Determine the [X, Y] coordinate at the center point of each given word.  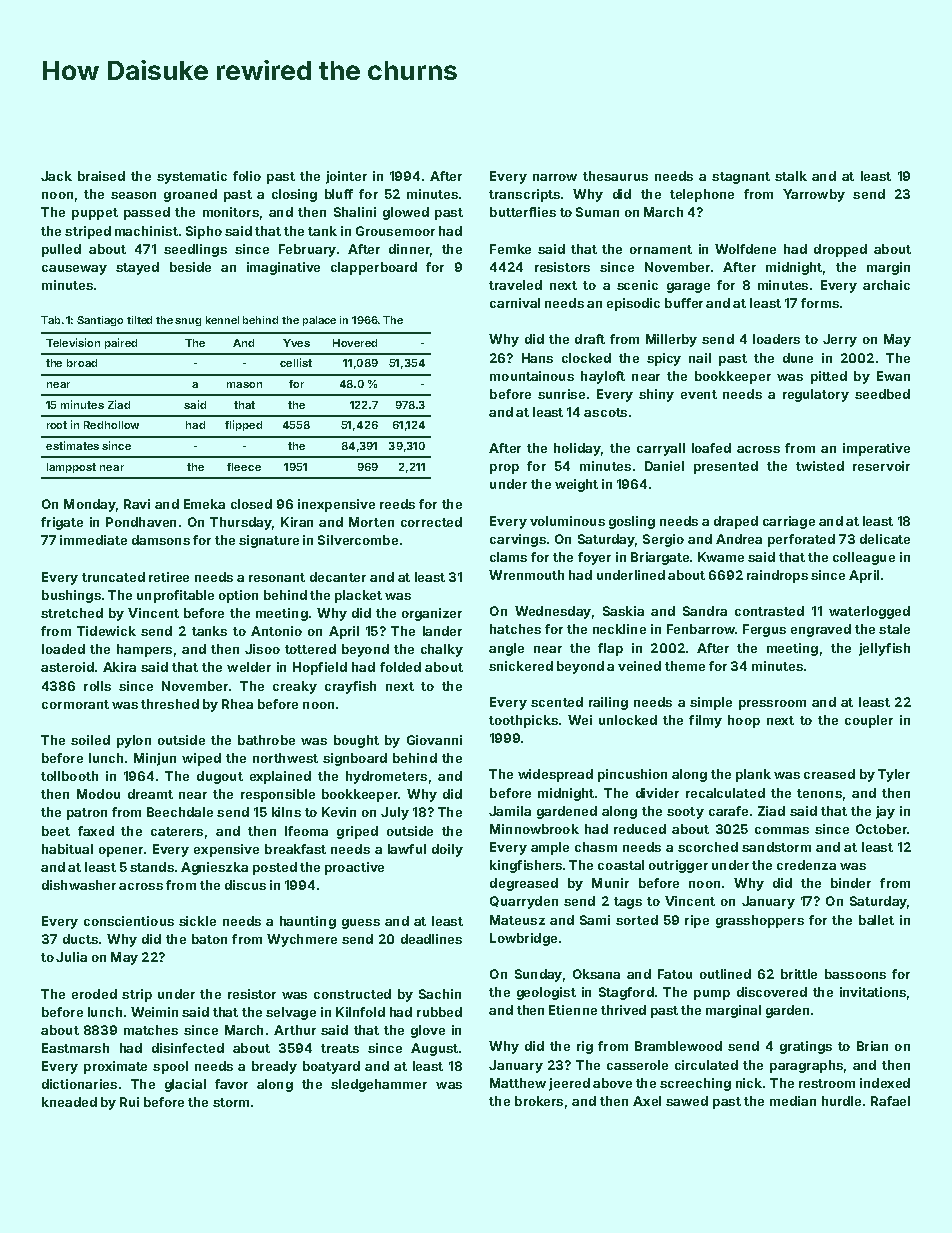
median [793, 1101]
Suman [597, 212]
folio [247, 176]
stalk [791, 176]
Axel [647, 1101]
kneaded [69, 1102]
